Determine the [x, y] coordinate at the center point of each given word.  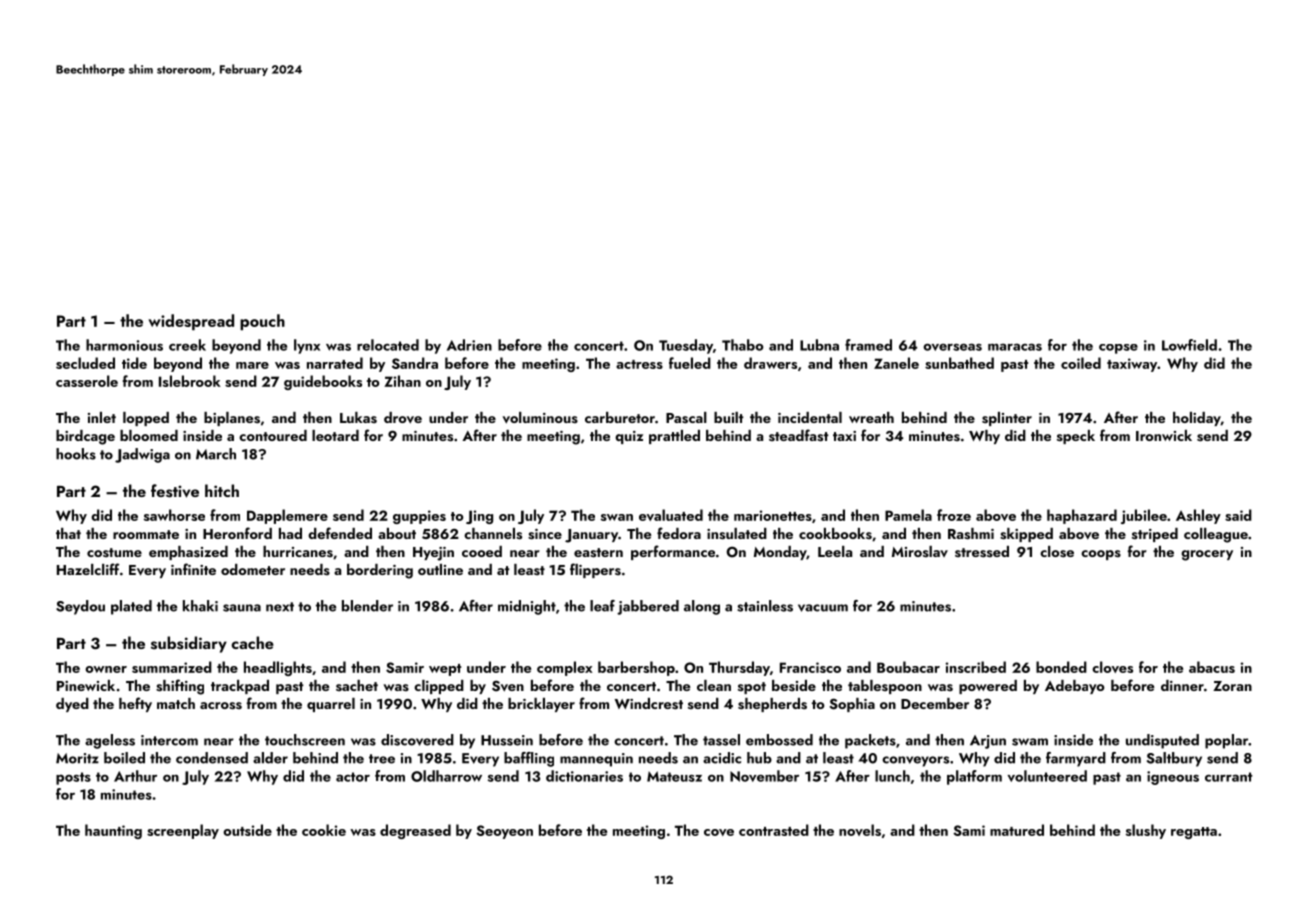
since [545, 534]
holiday [1197, 419]
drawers [770, 363]
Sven [508, 686]
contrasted [774, 830]
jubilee [1144, 516]
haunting [113, 831]
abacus [1212, 667]
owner [106, 669]
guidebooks [323, 382]
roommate [146, 534]
